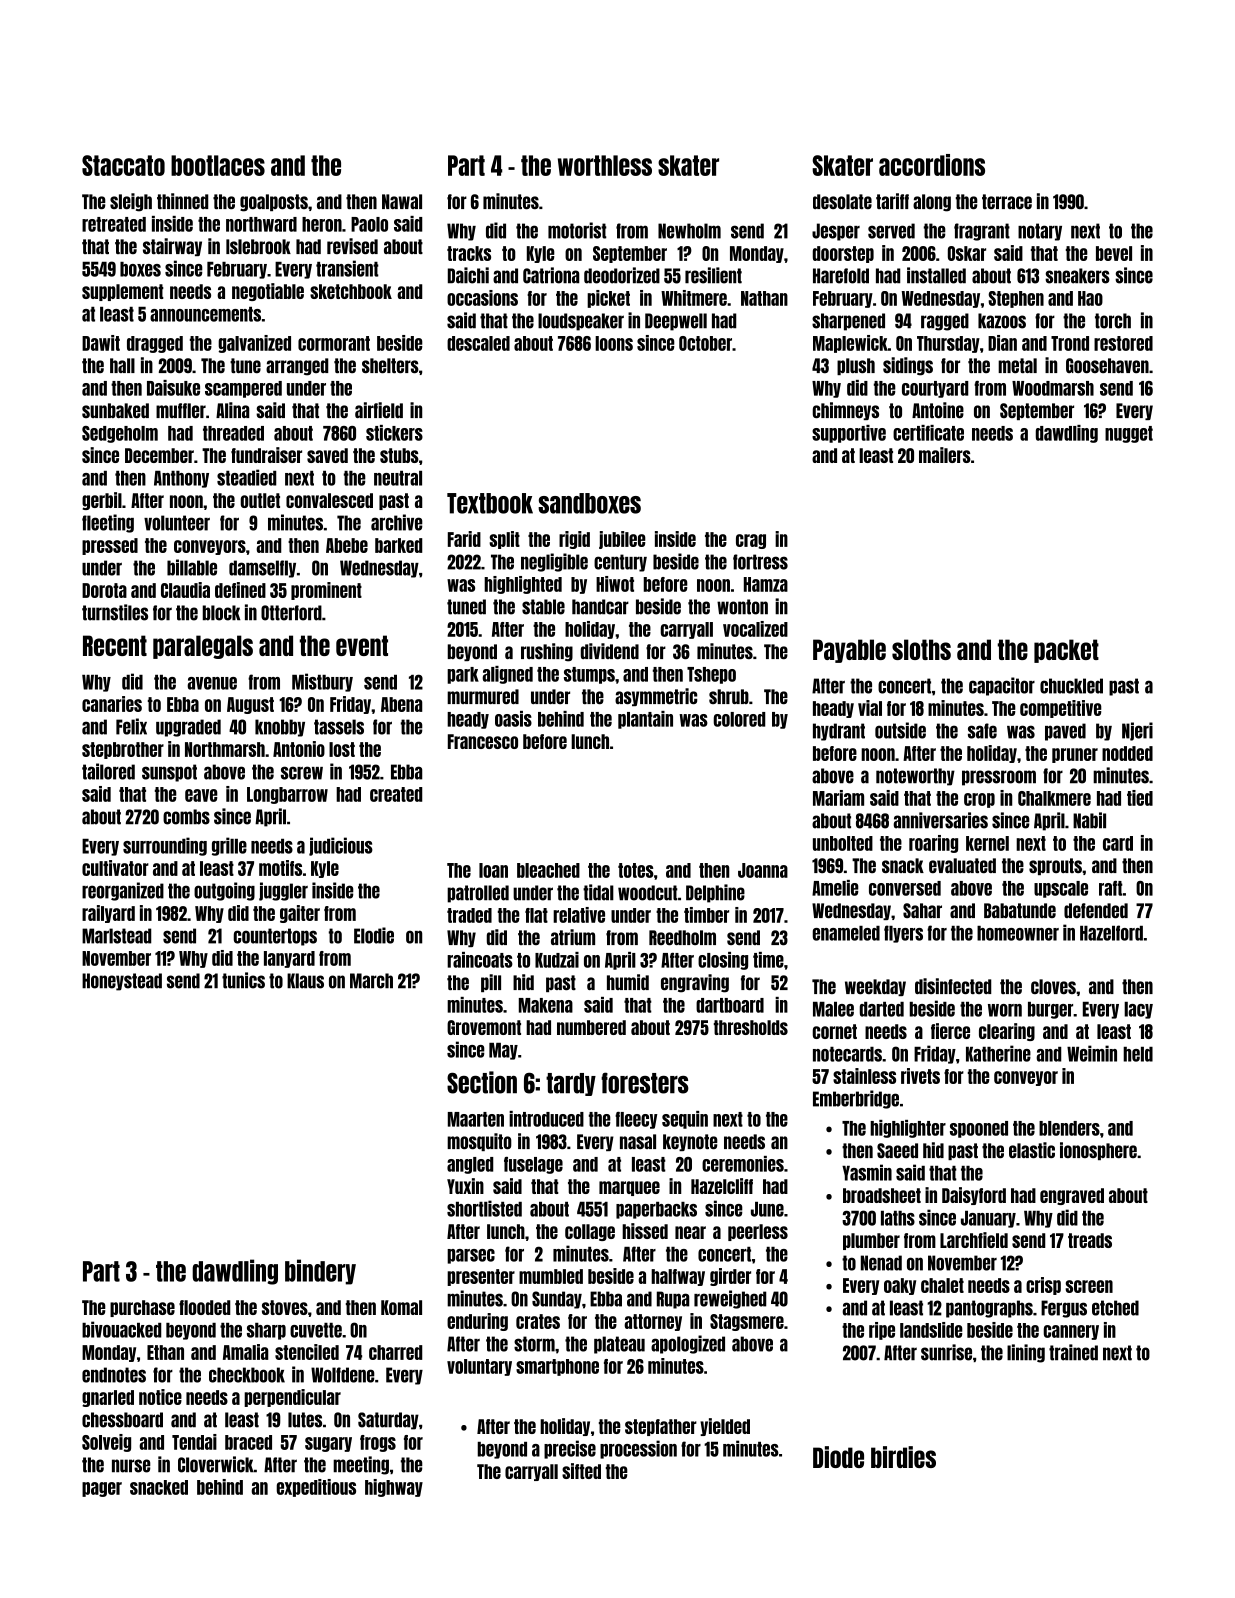  What do you see at coordinates (581, 1471) in the screenshot?
I see `sifted` at bounding box center [581, 1471].
